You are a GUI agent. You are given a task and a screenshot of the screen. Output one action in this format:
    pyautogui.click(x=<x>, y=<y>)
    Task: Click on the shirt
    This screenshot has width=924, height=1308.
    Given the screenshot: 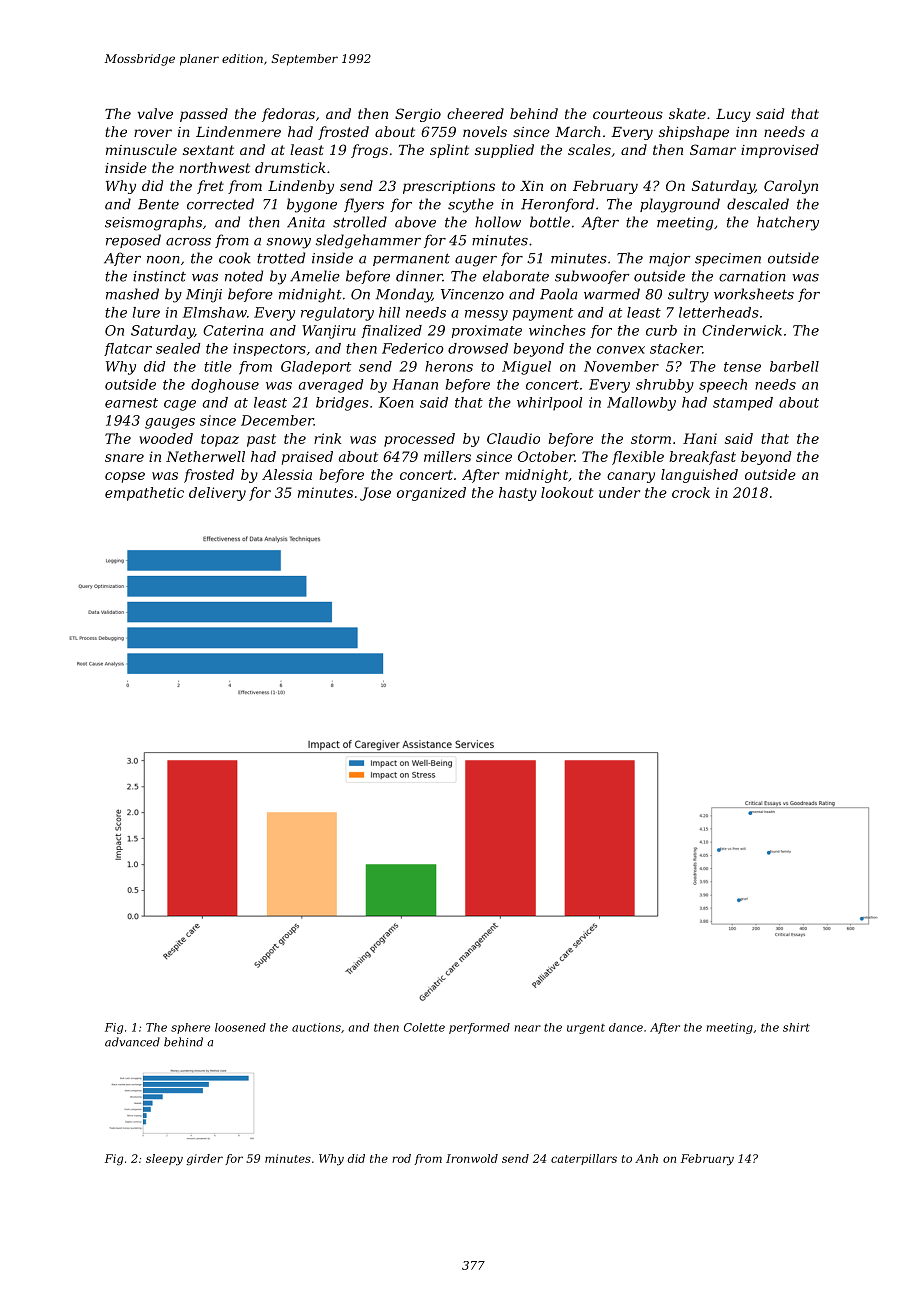 What is the action you would take?
    pyautogui.click(x=796, y=1027)
